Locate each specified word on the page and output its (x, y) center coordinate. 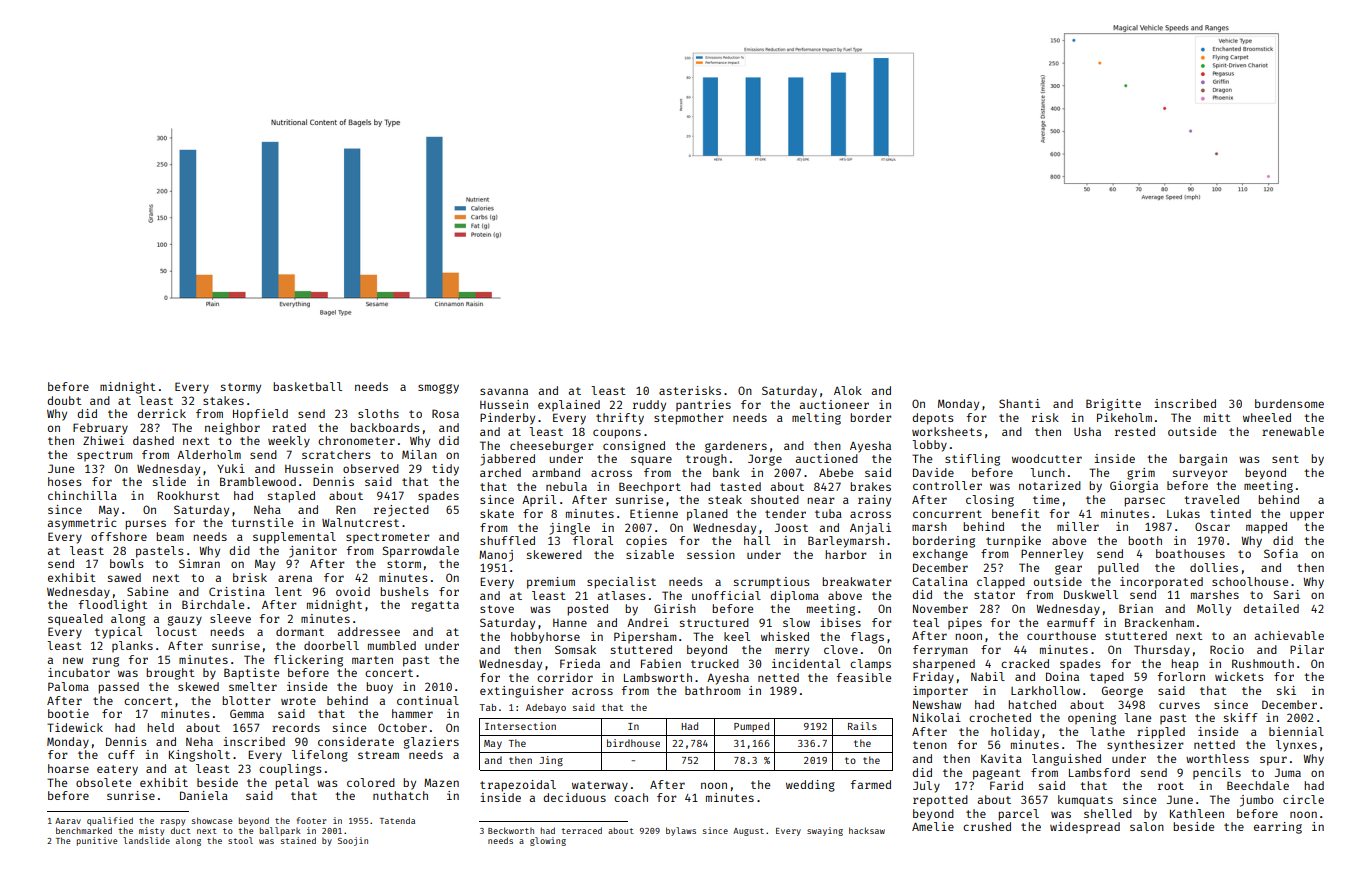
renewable (1293, 431)
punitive (97, 841)
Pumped (751, 727)
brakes (870, 486)
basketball (307, 386)
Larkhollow (1045, 690)
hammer (412, 713)
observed (371, 468)
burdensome (1289, 403)
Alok (848, 390)
